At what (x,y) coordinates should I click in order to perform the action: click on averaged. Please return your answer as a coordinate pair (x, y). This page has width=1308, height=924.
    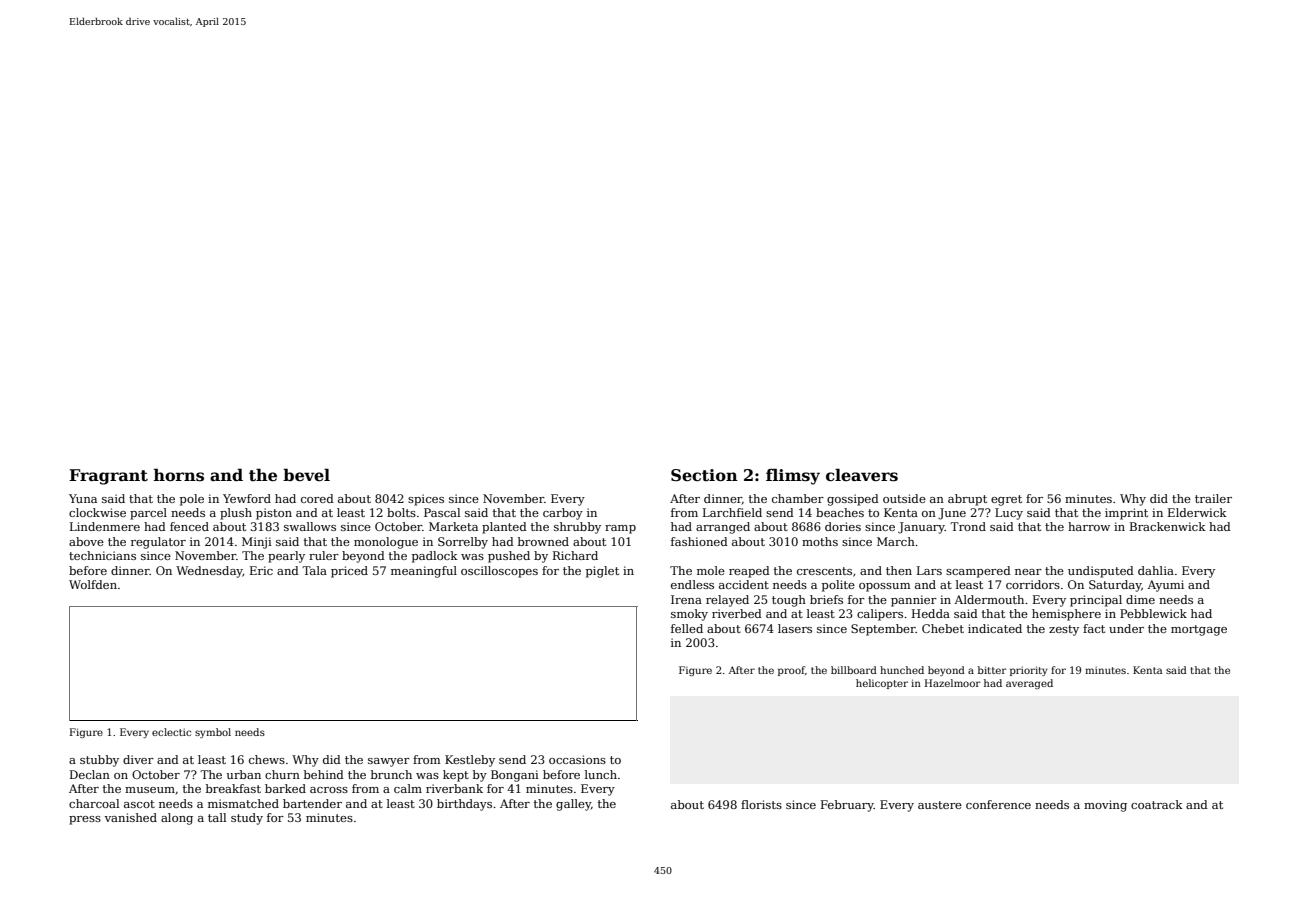
    Looking at the image, I should click on (1029, 684).
